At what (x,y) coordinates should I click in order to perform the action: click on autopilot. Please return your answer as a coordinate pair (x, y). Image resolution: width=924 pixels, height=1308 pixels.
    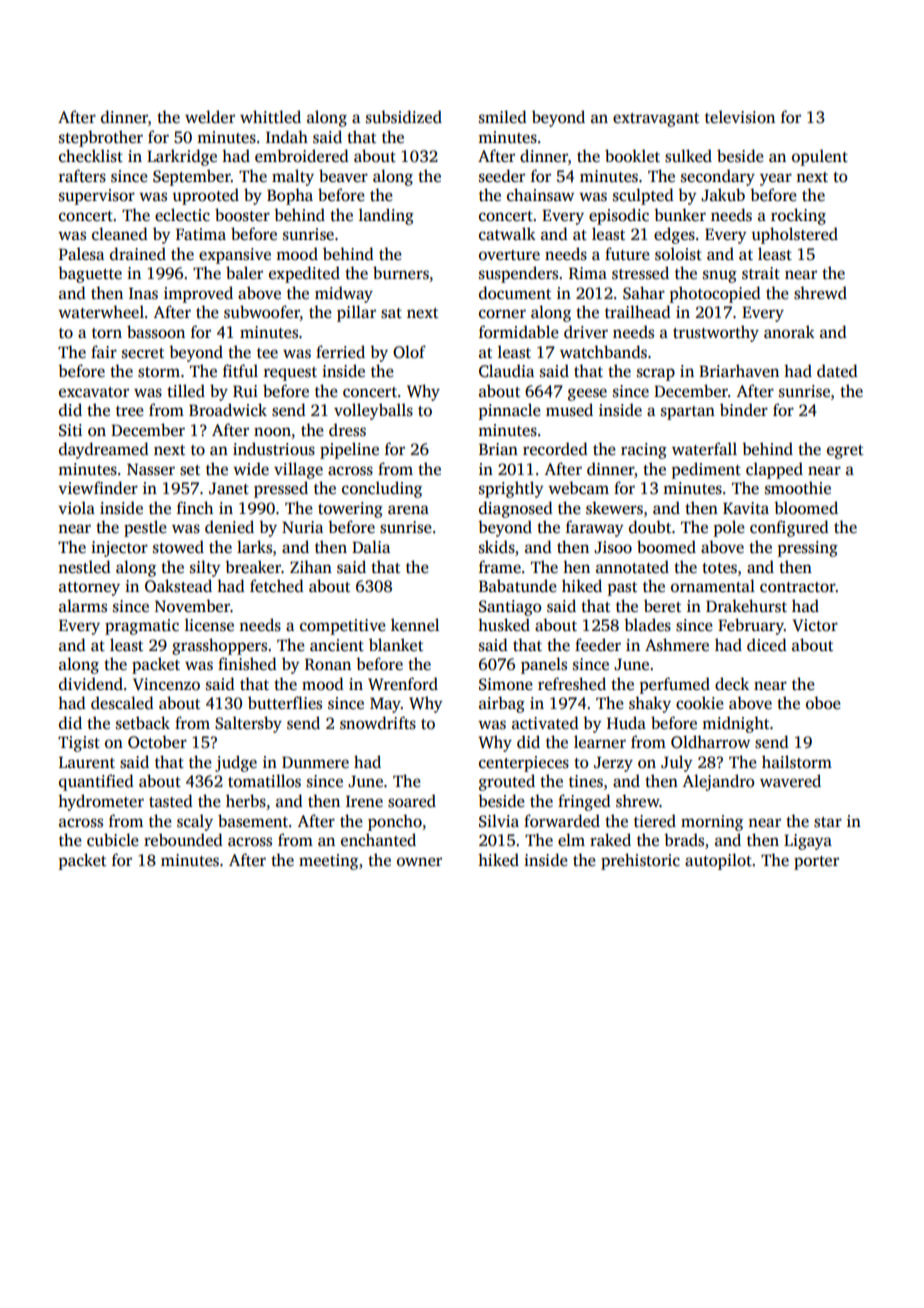
    Looking at the image, I should click on (718, 861).
